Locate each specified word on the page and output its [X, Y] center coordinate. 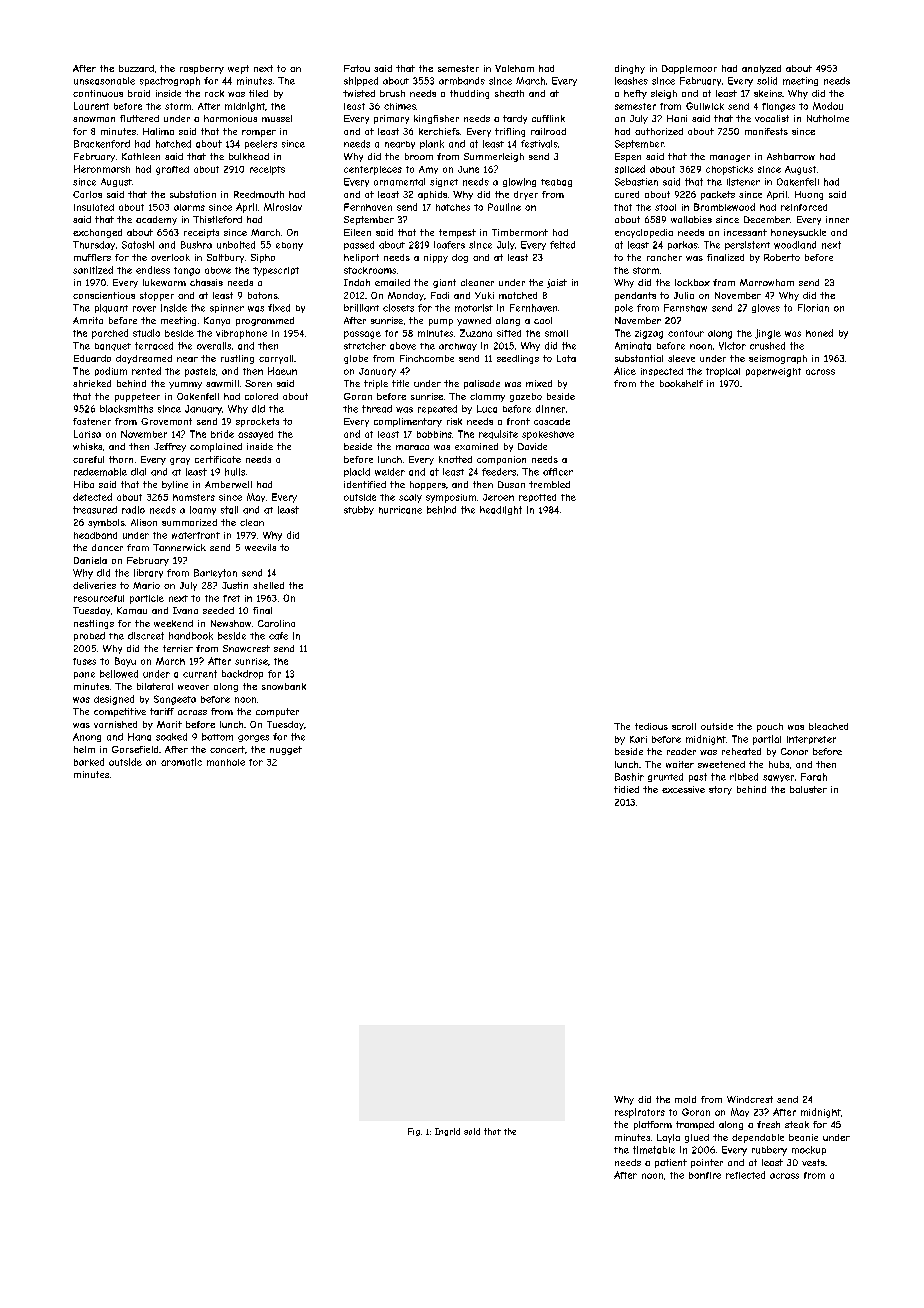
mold [685, 1099]
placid [357, 472]
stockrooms [370, 270]
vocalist [772, 118]
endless [153, 270]
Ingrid [447, 1132]
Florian [813, 308]
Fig [414, 1132]
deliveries [94, 585]
